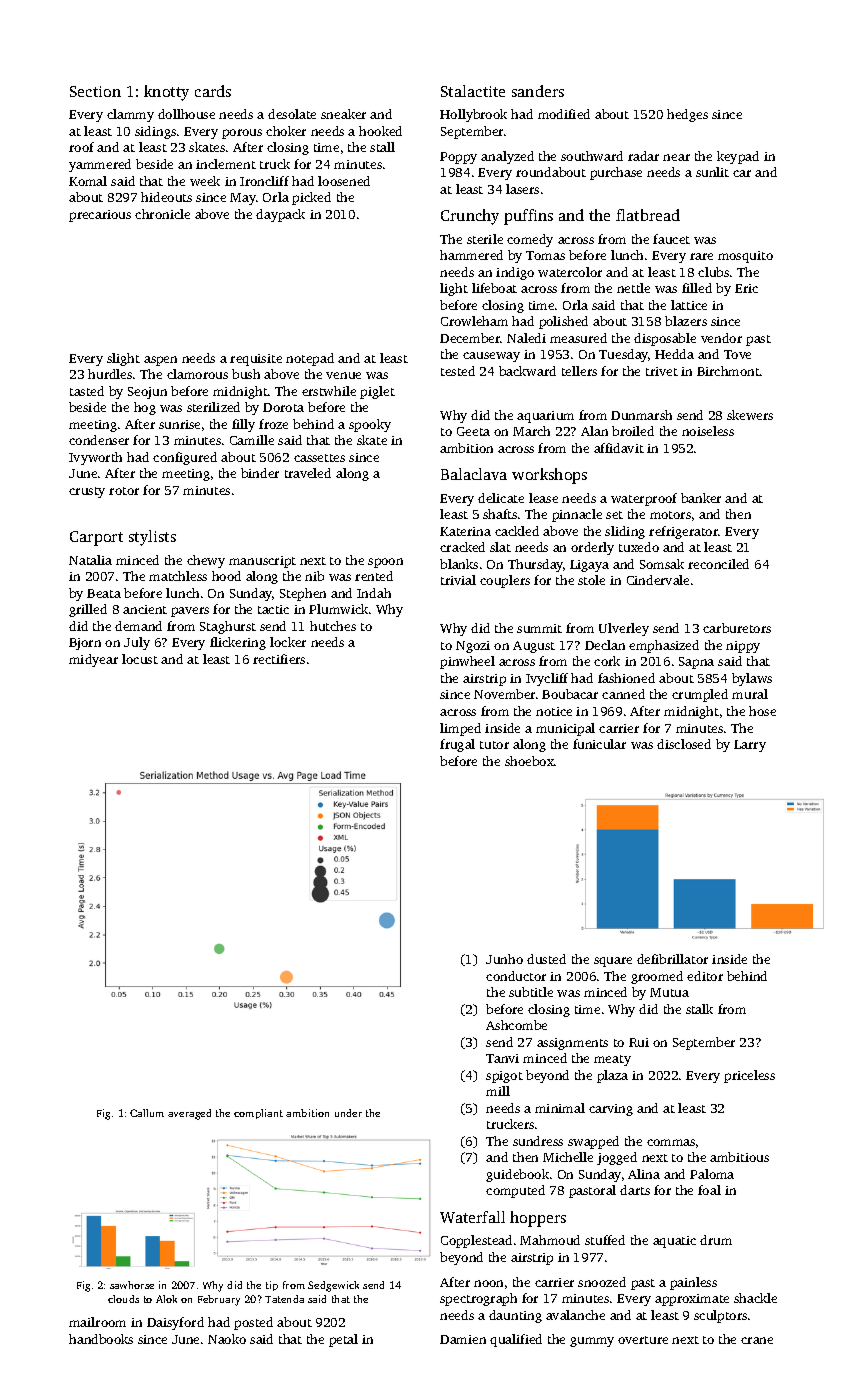 Image resolution: width=849 pixels, height=1400 pixels. What do you see at coordinates (101, 1339) in the image?
I see `handbooks` at bounding box center [101, 1339].
